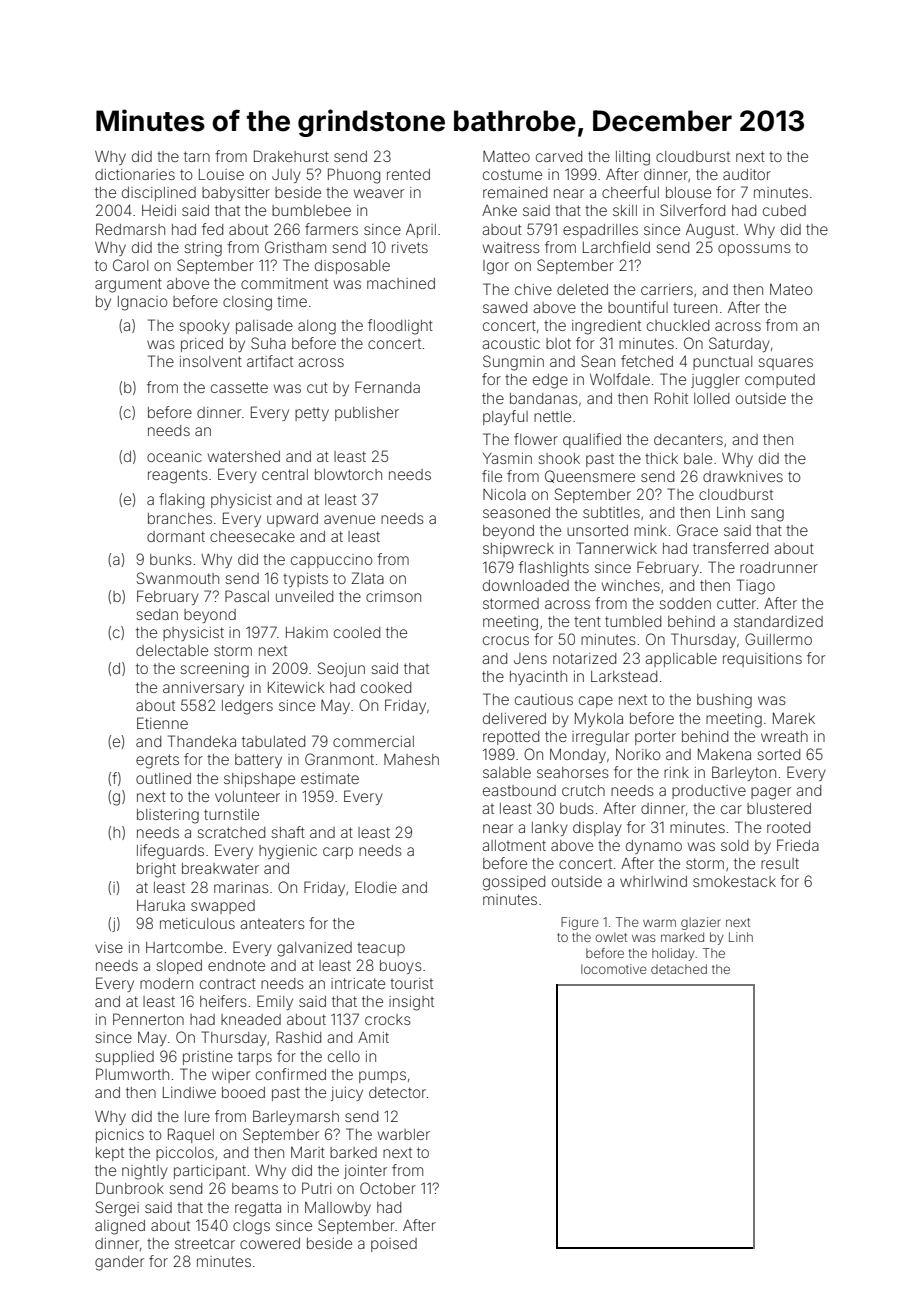  I want to click on gander, so click(119, 1263).
